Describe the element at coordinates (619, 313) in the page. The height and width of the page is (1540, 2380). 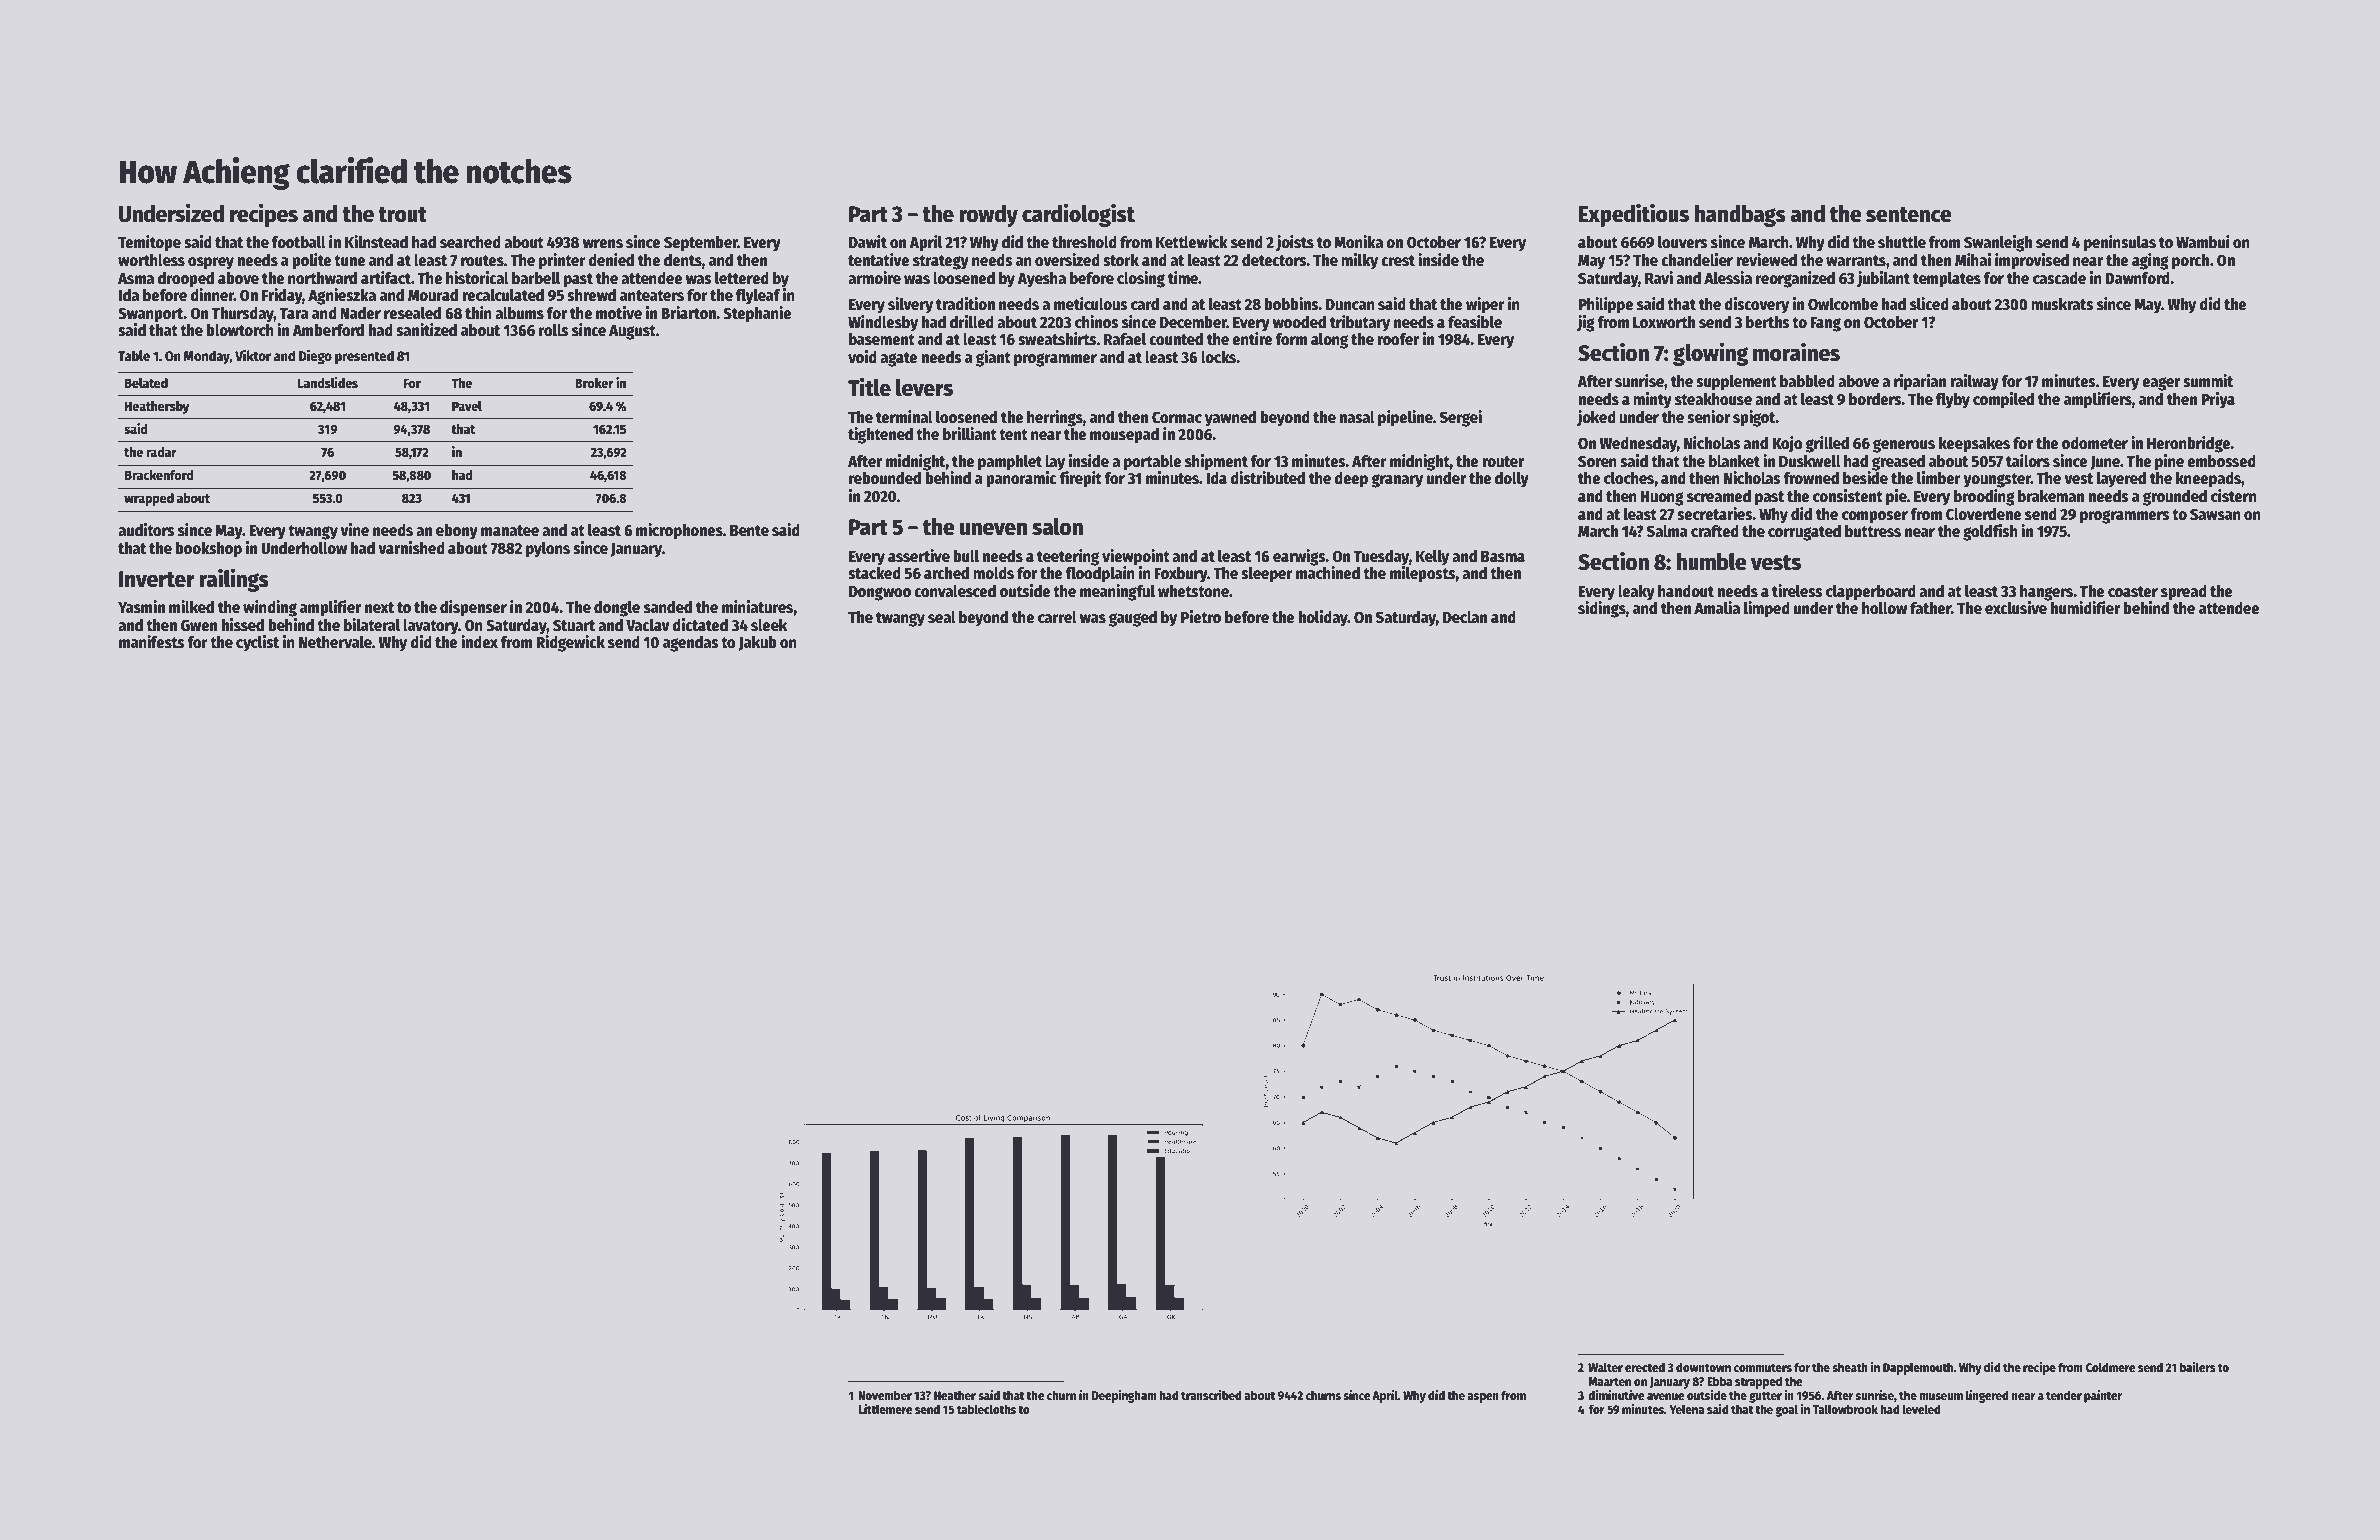
I see `motive` at that location.
